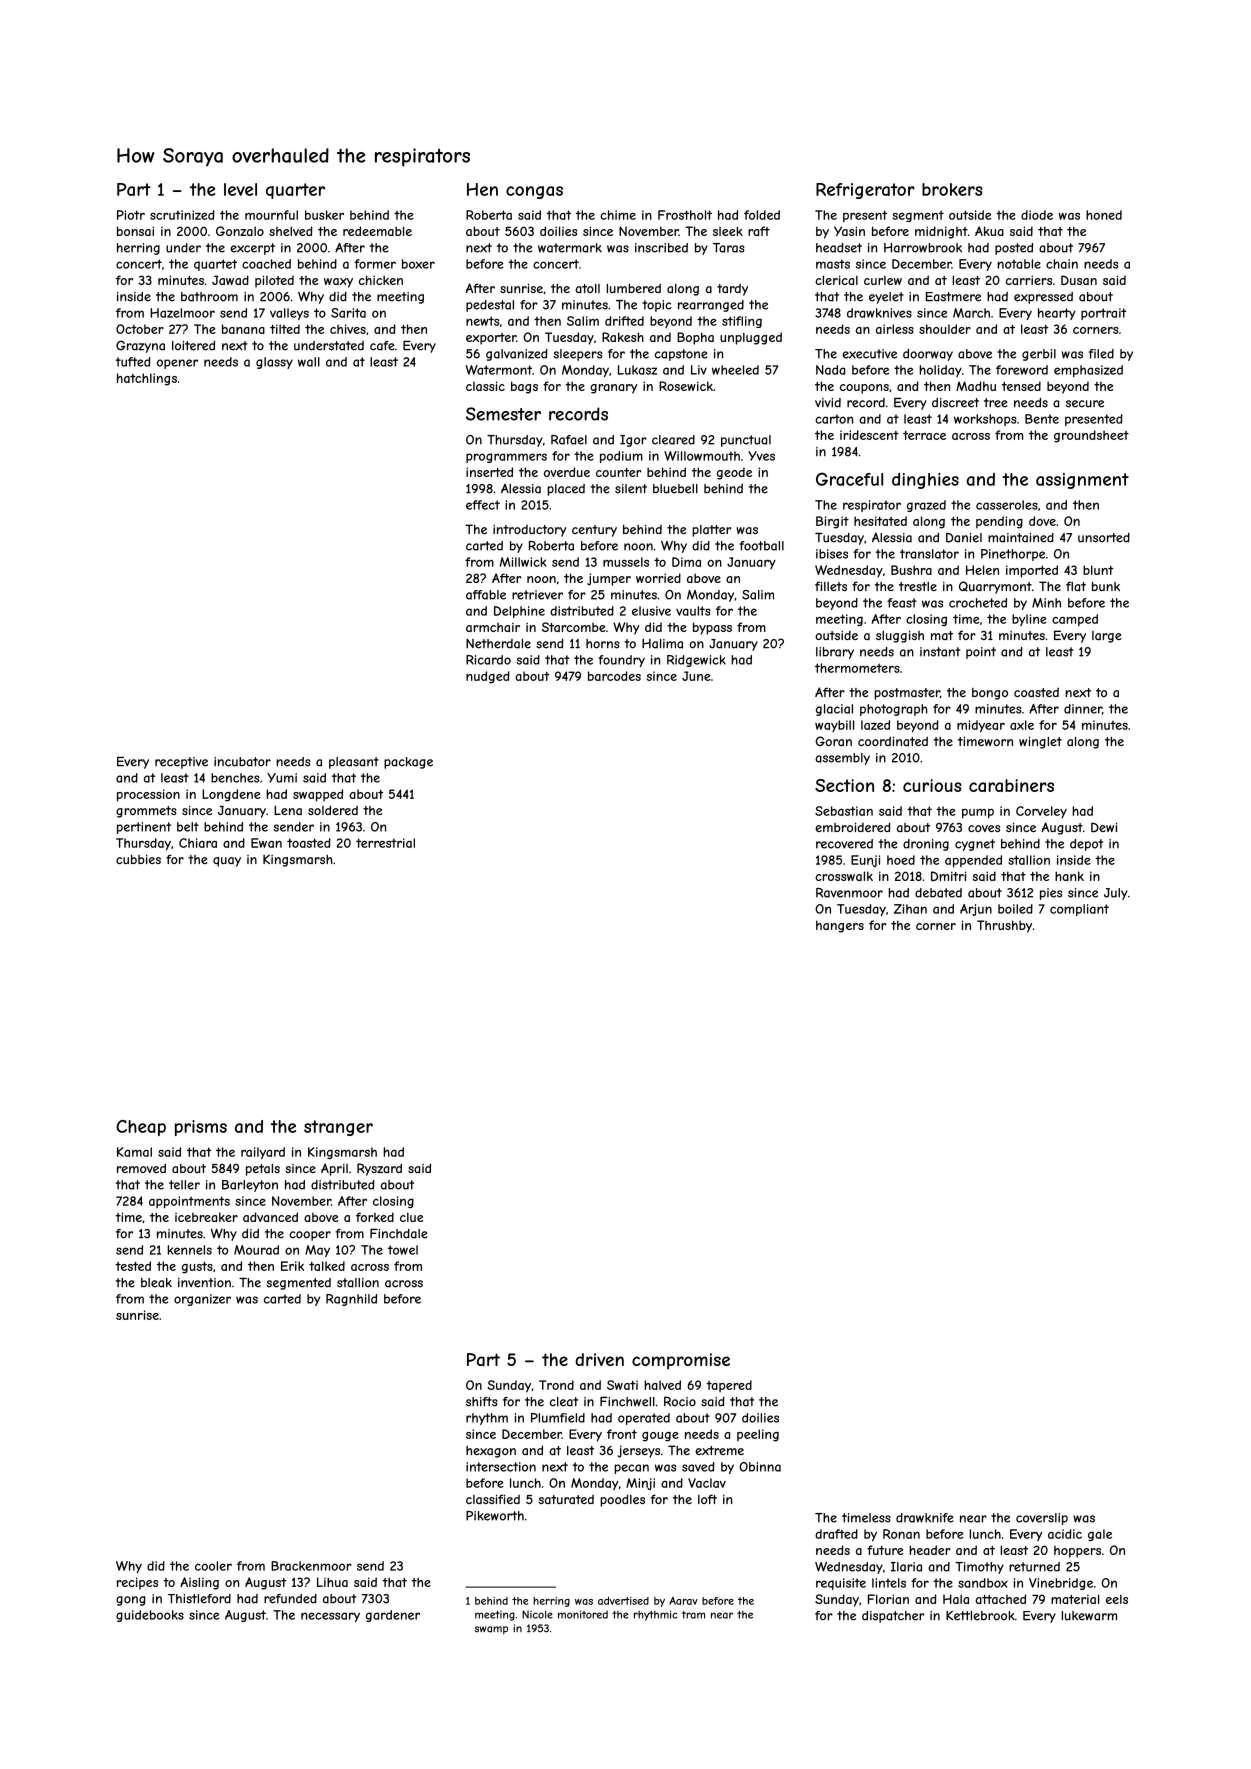  What do you see at coordinates (534, 192) in the image?
I see `congas` at bounding box center [534, 192].
